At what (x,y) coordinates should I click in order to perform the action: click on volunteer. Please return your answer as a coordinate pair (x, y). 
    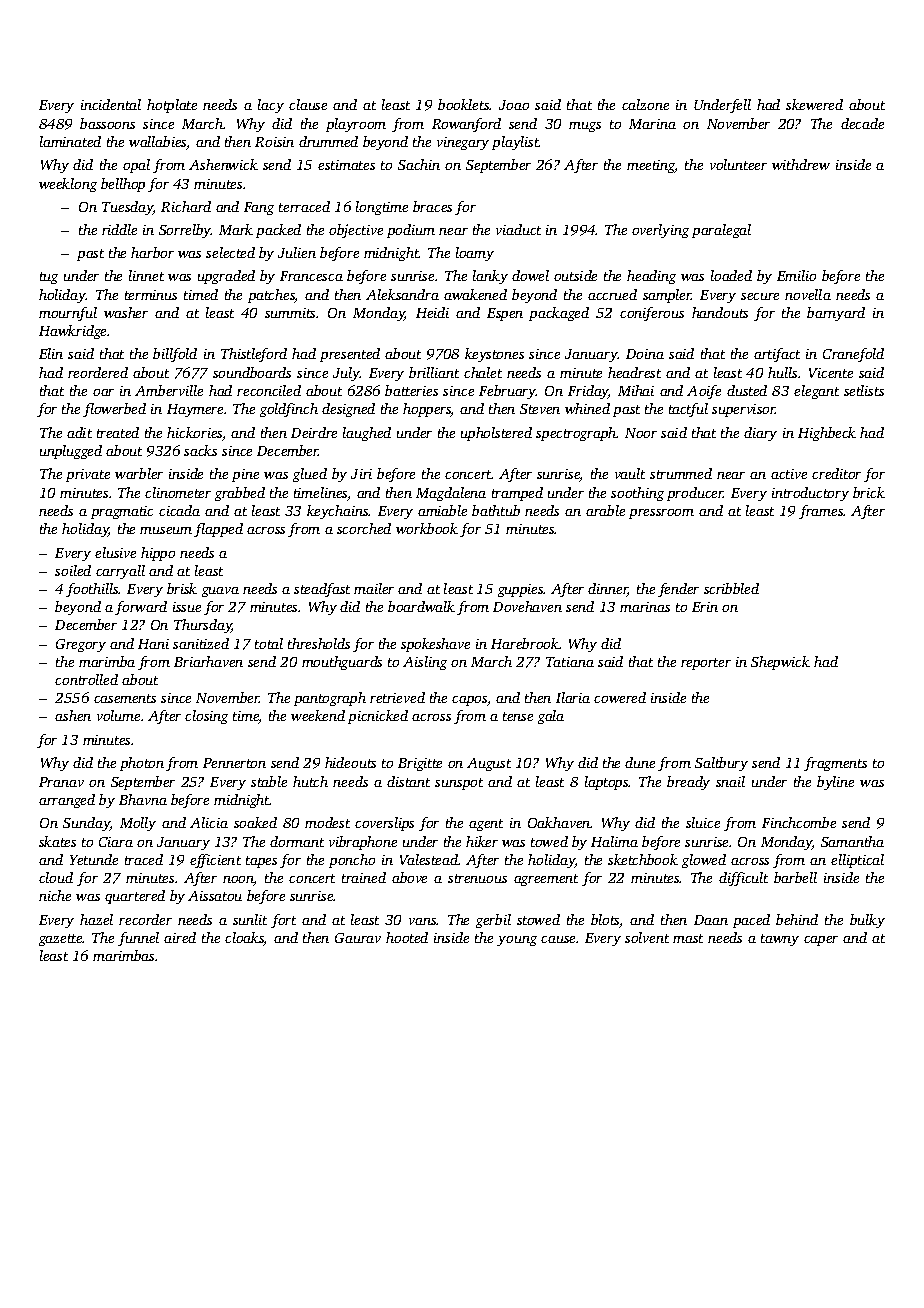
    Looking at the image, I should click on (738, 164).
